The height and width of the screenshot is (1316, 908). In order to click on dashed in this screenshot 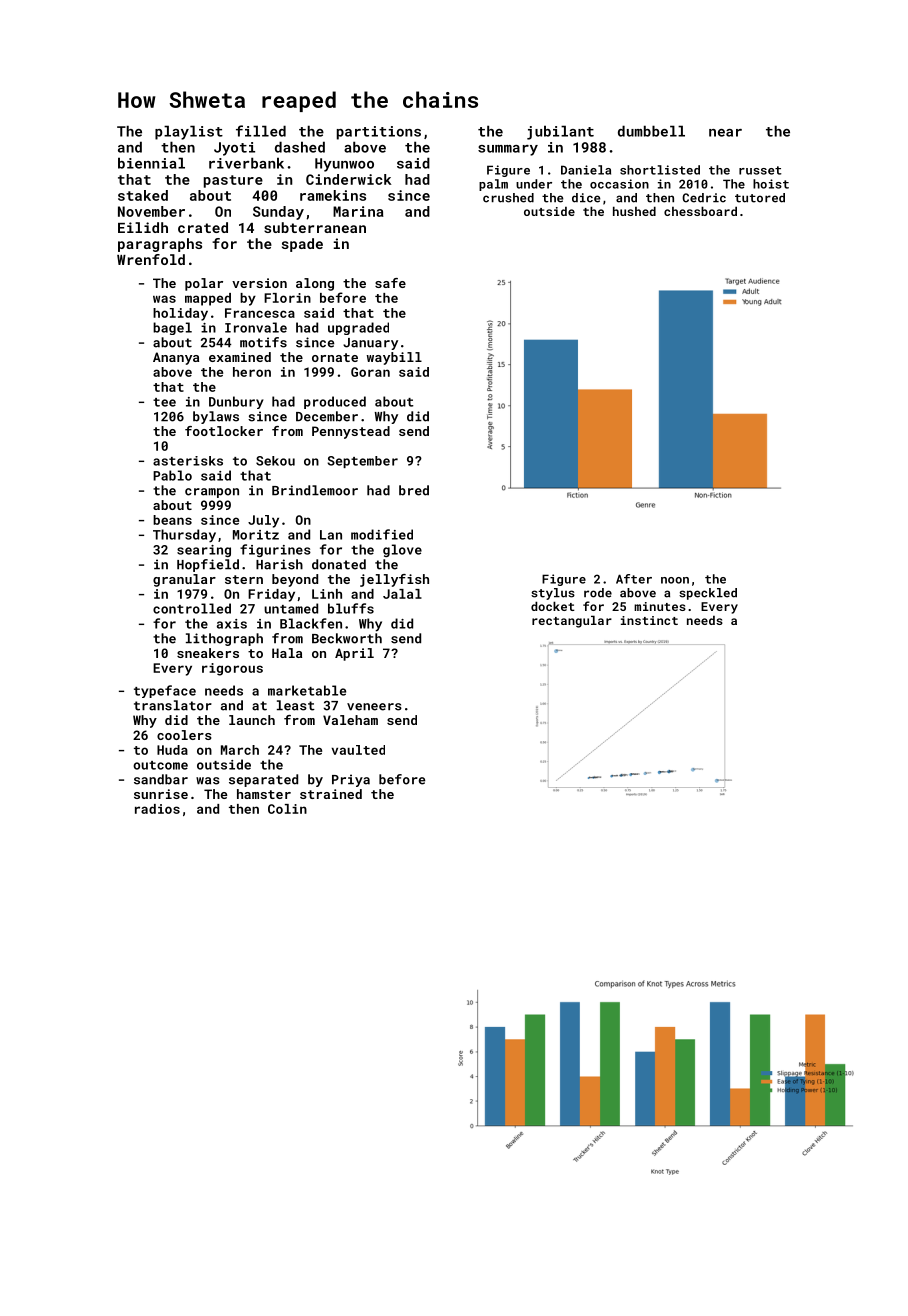, I will do `click(300, 147)`.
